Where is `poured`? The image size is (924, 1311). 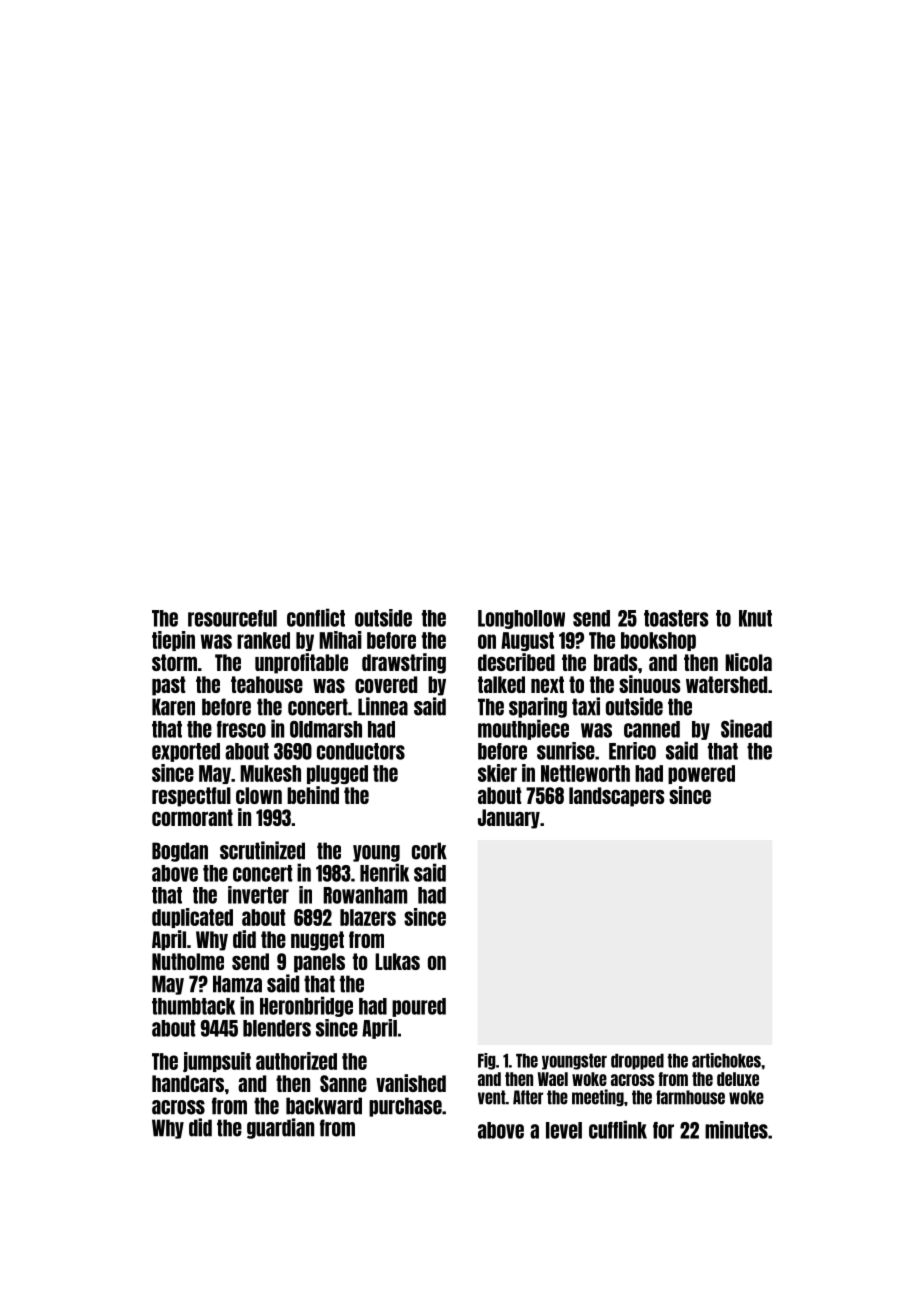 poured is located at coordinates (419, 1007).
